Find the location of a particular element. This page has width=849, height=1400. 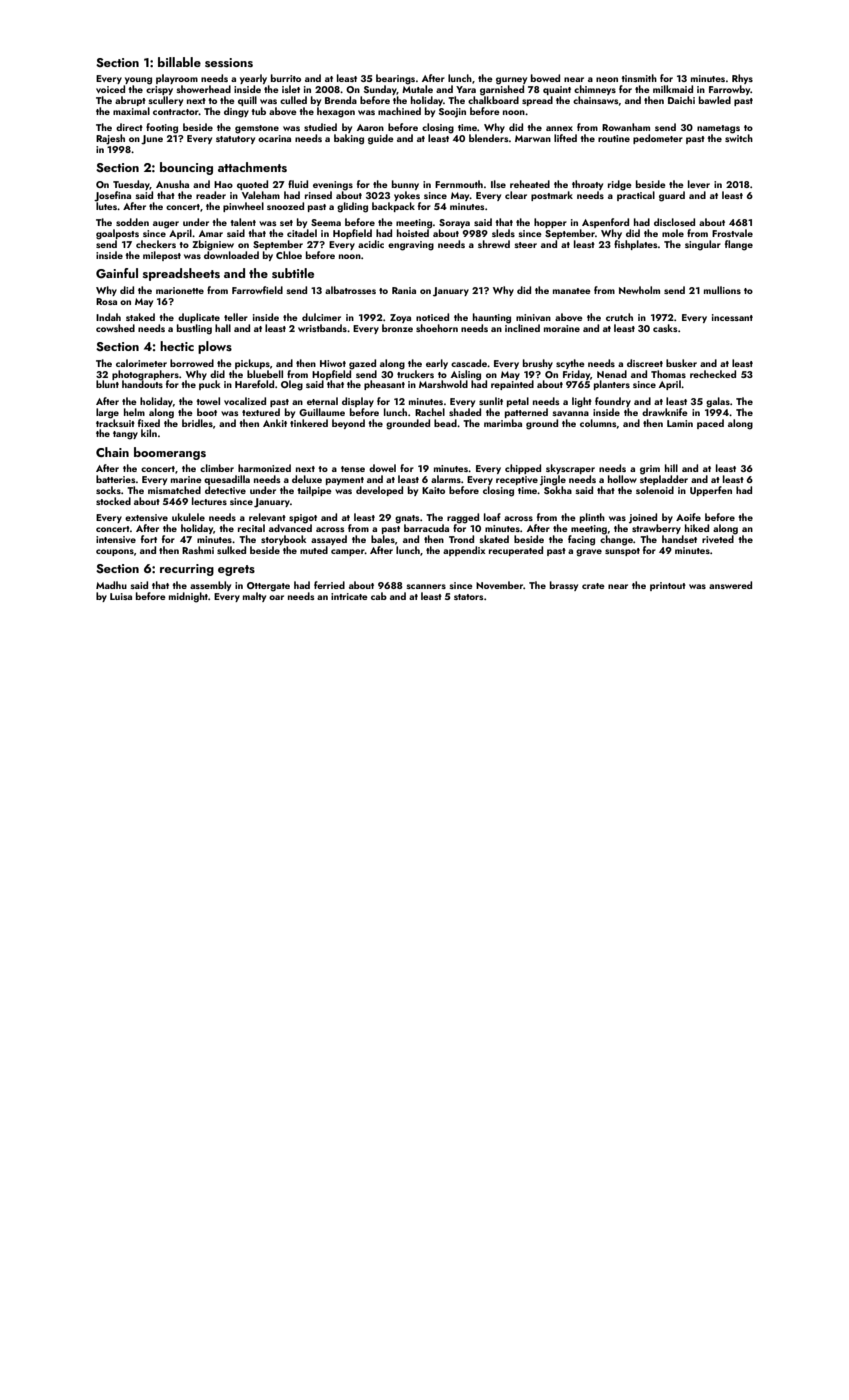

midnight is located at coordinates (188, 597).
